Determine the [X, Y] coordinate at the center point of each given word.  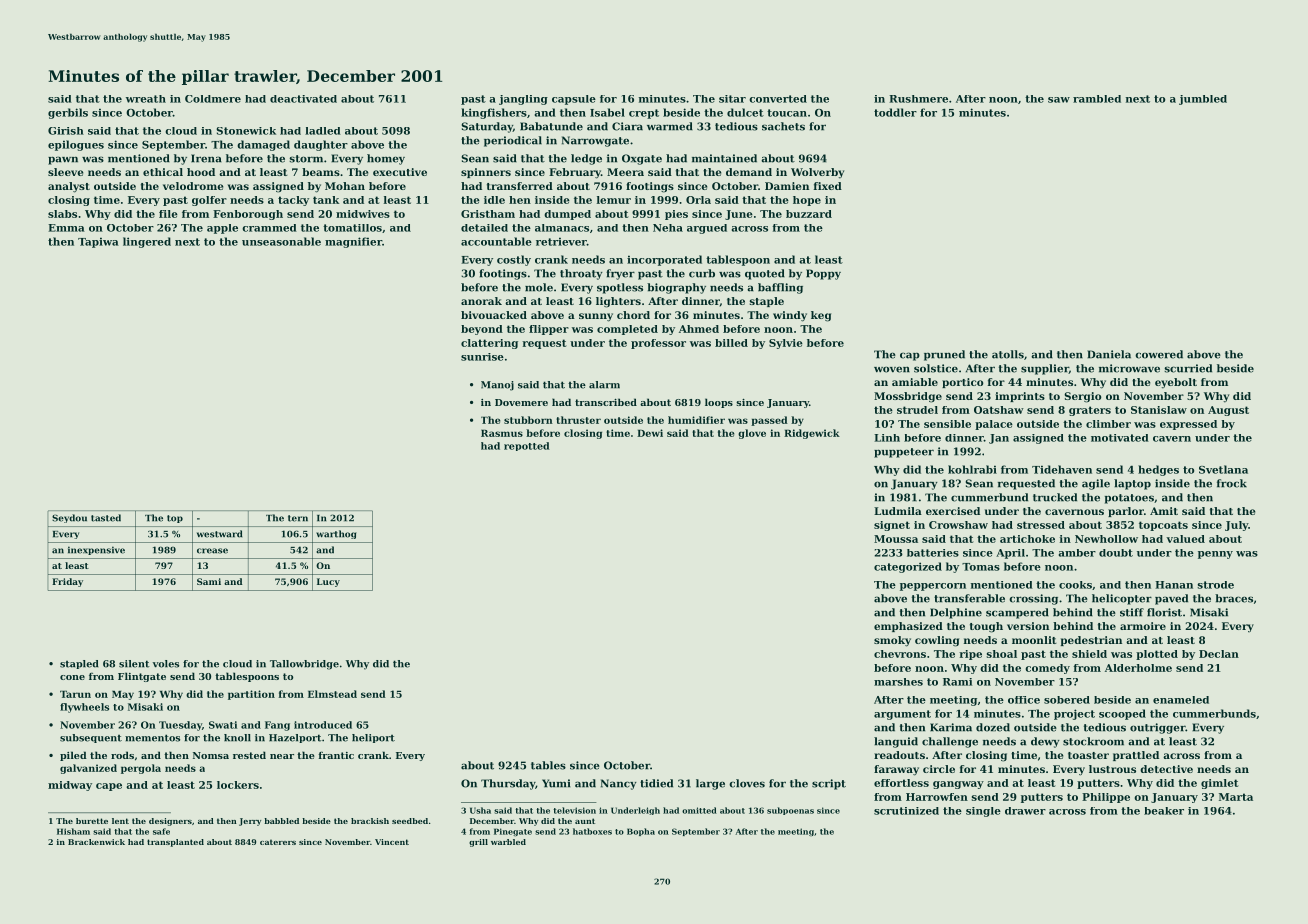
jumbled [1203, 100]
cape [109, 787]
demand [749, 172]
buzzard [809, 214]
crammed [269, 228]
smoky [892, 641]
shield [1089, 654]
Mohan [345, 186]
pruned [944, 355]
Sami [209, 581]
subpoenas [790, 811]
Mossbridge [908, 397]
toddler [895, 112]
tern [298, 518]
